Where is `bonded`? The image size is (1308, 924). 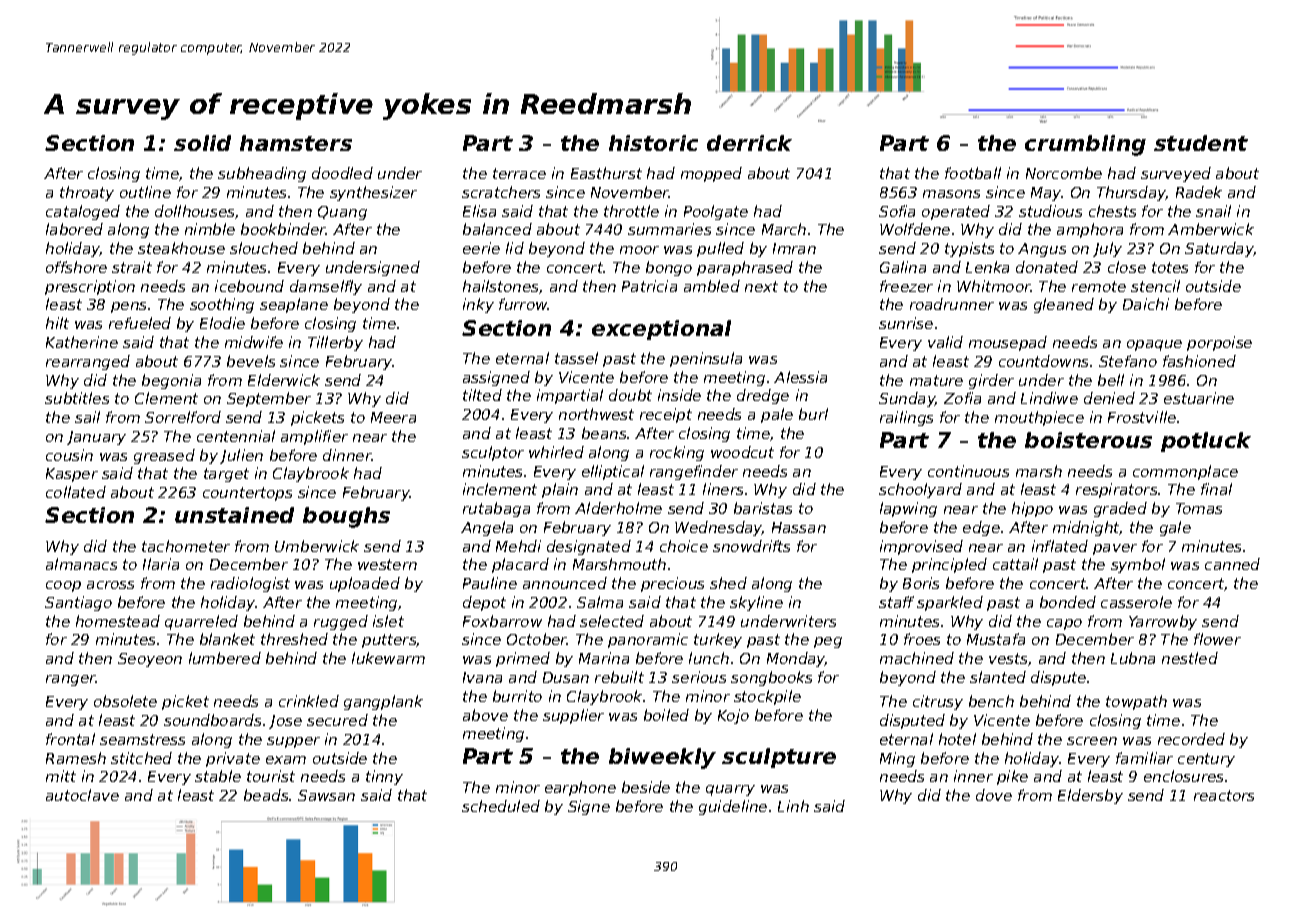
bonded is located at coordinates (1068, 602).
